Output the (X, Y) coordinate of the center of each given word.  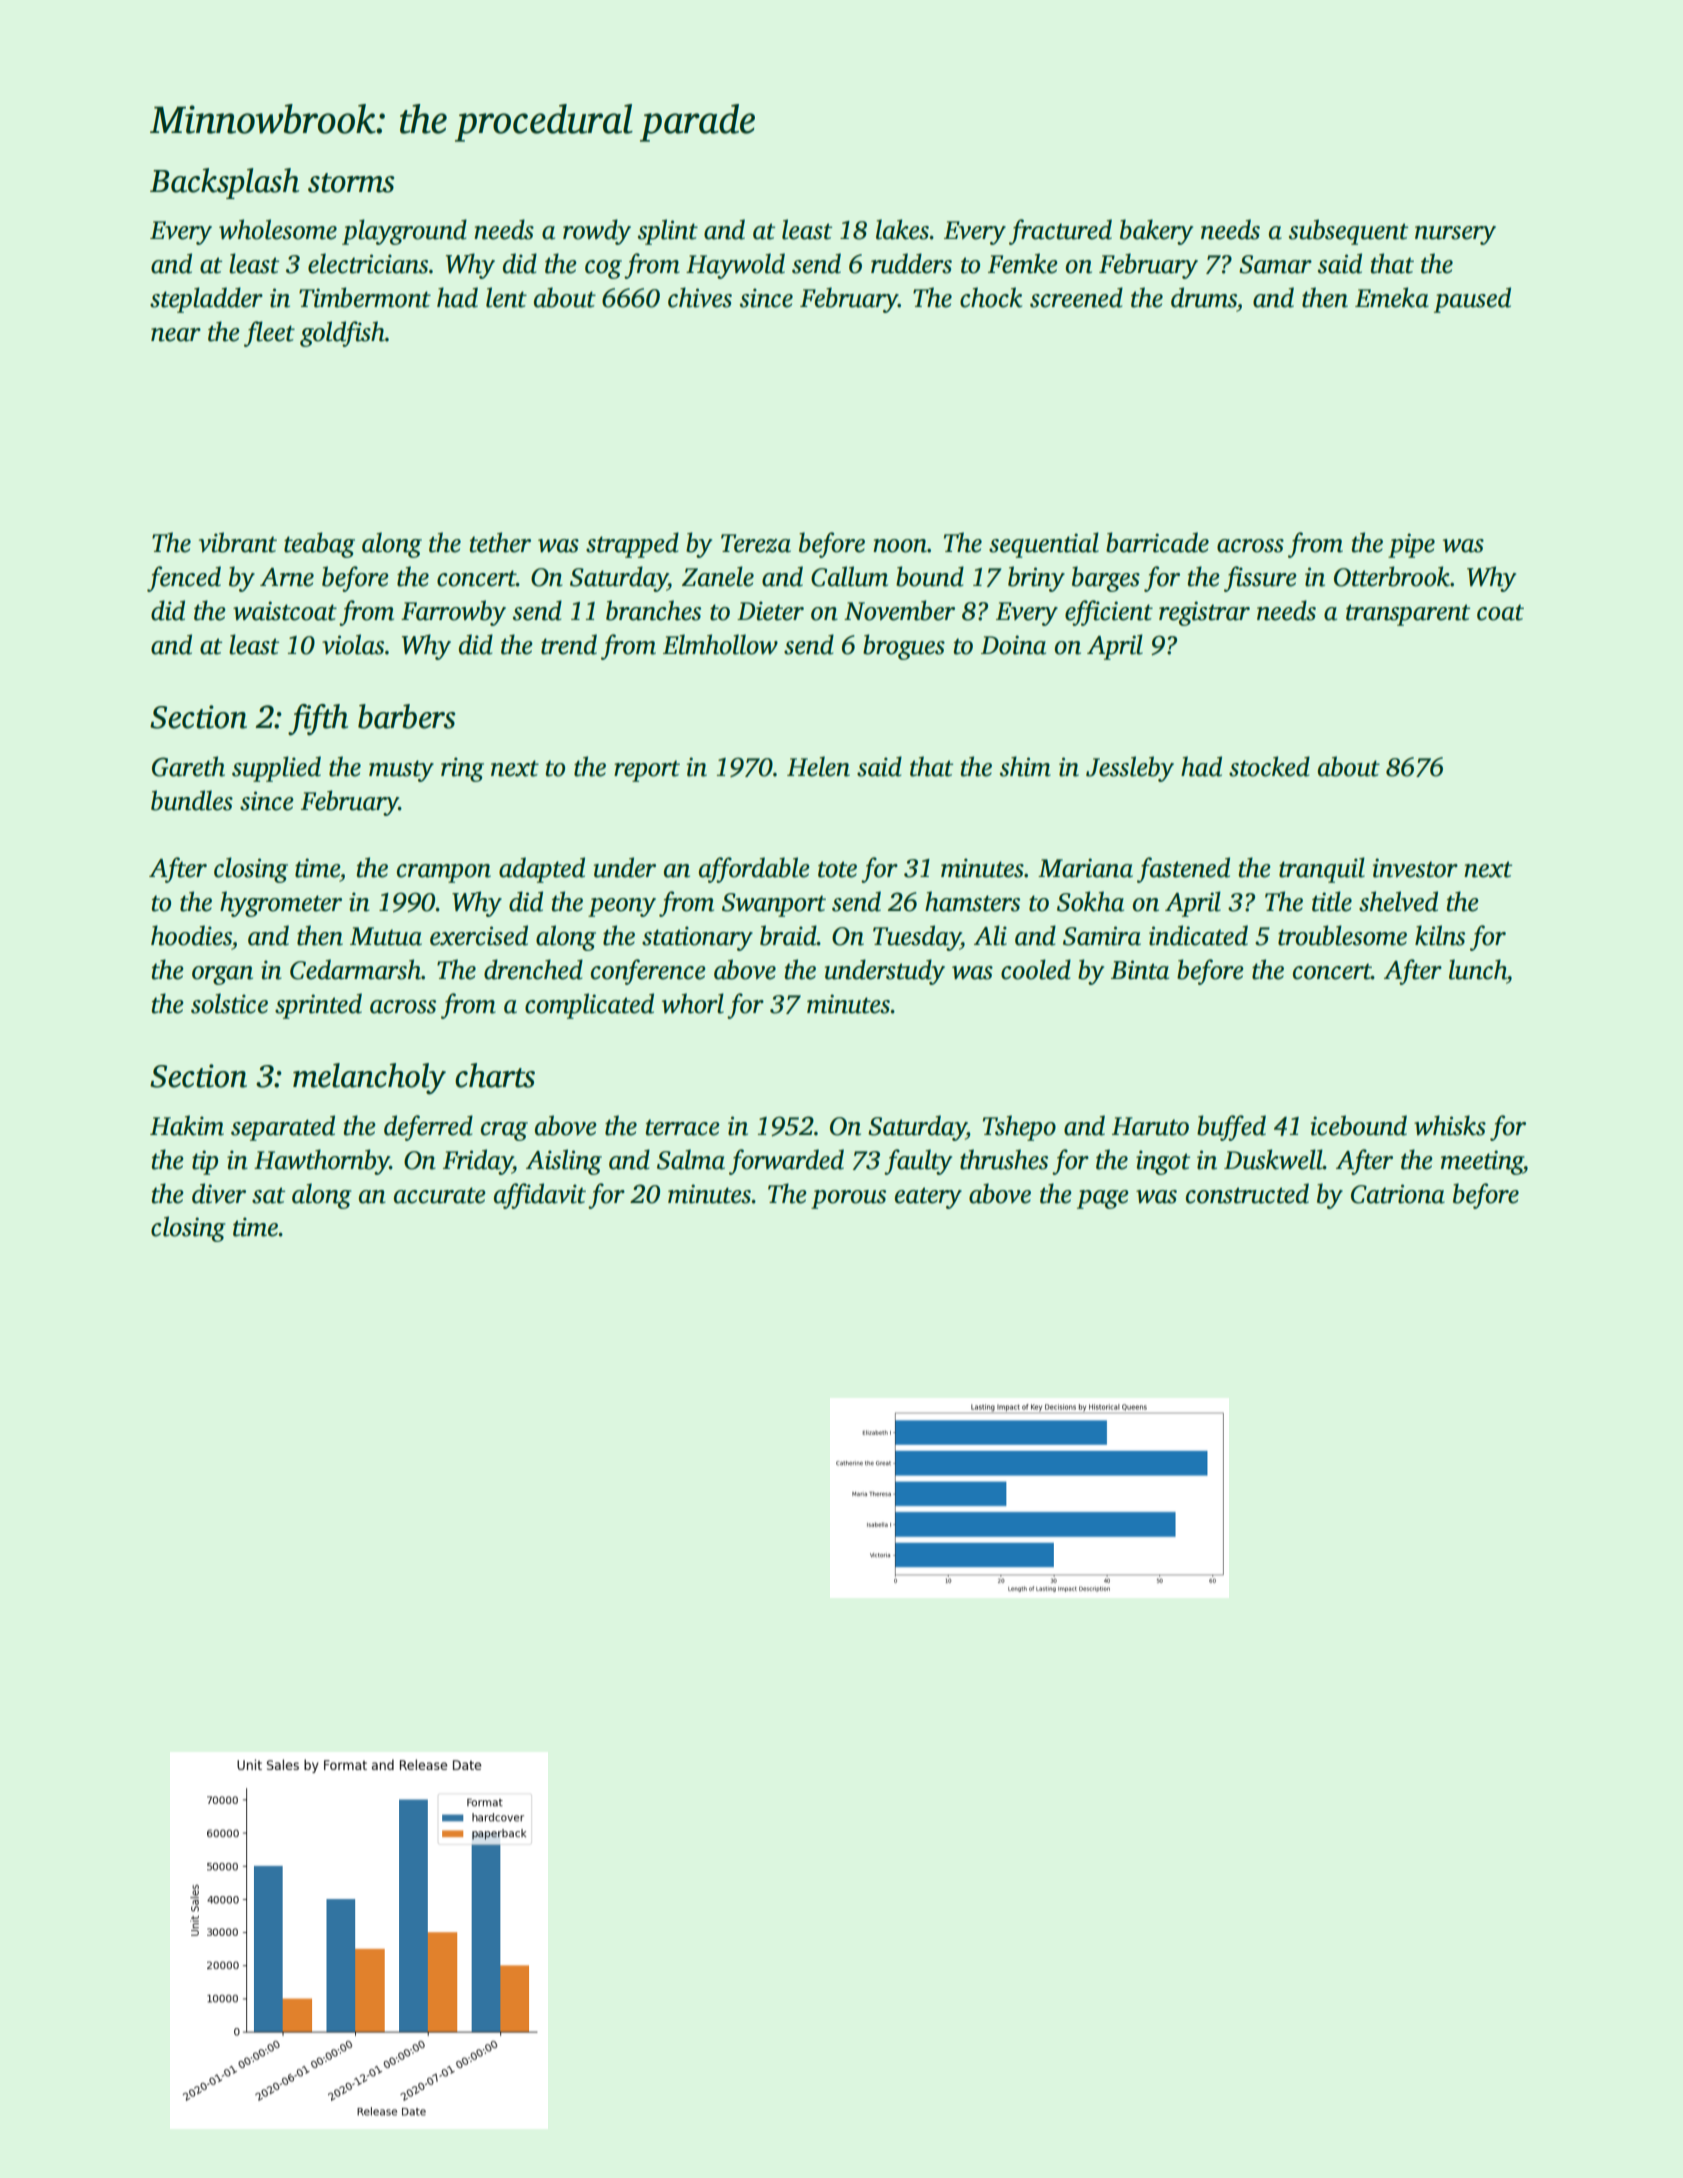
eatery (928, 1198)
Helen (818, 766)
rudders (911, 263)
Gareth (188, 766)
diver (219, 1193)
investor (1415, 868)
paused (1472, 300)
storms (351, 183)
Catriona (1398, 1194)
